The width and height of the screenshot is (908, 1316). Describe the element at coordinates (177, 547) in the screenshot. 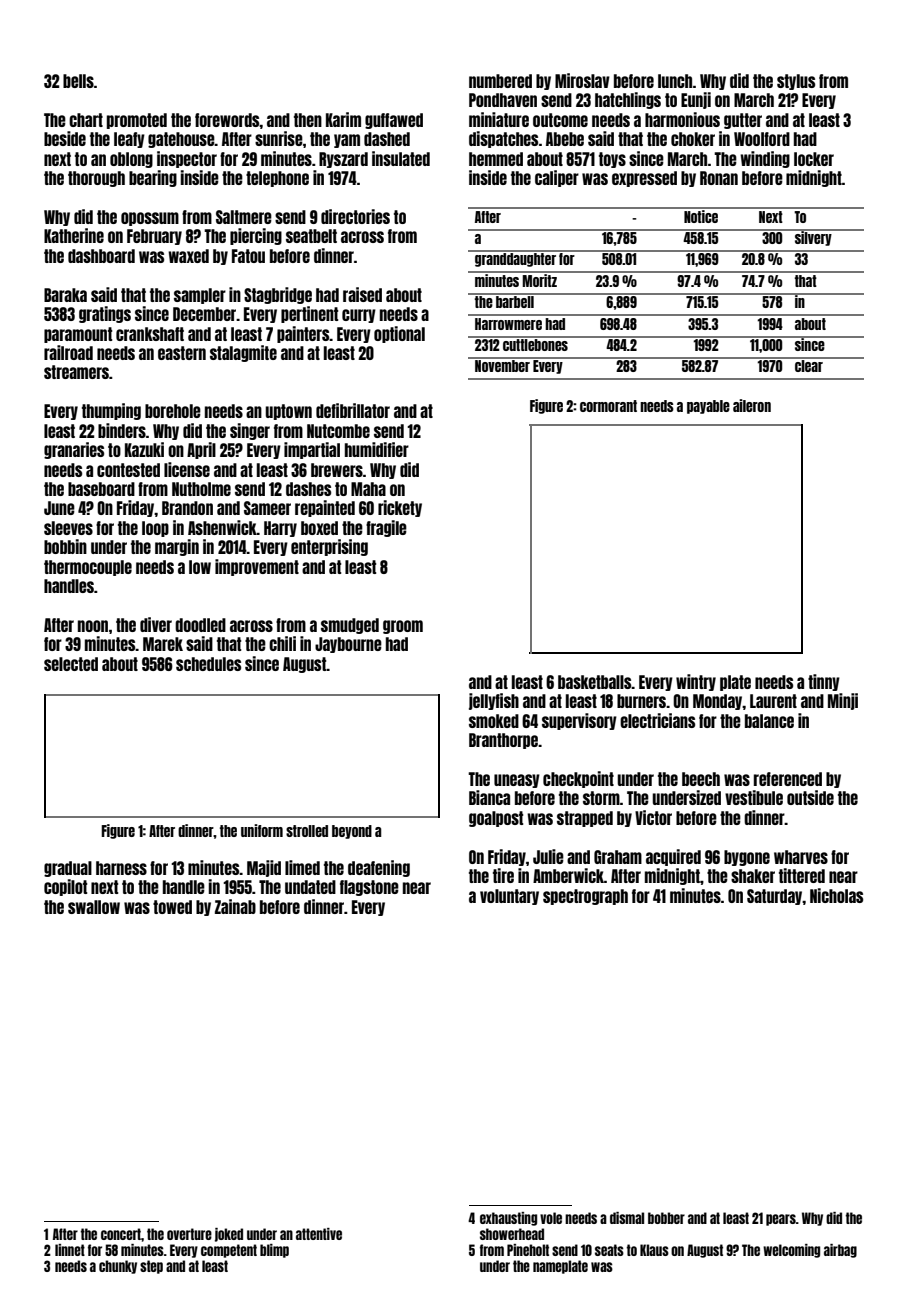

I see `margin` at that location.
